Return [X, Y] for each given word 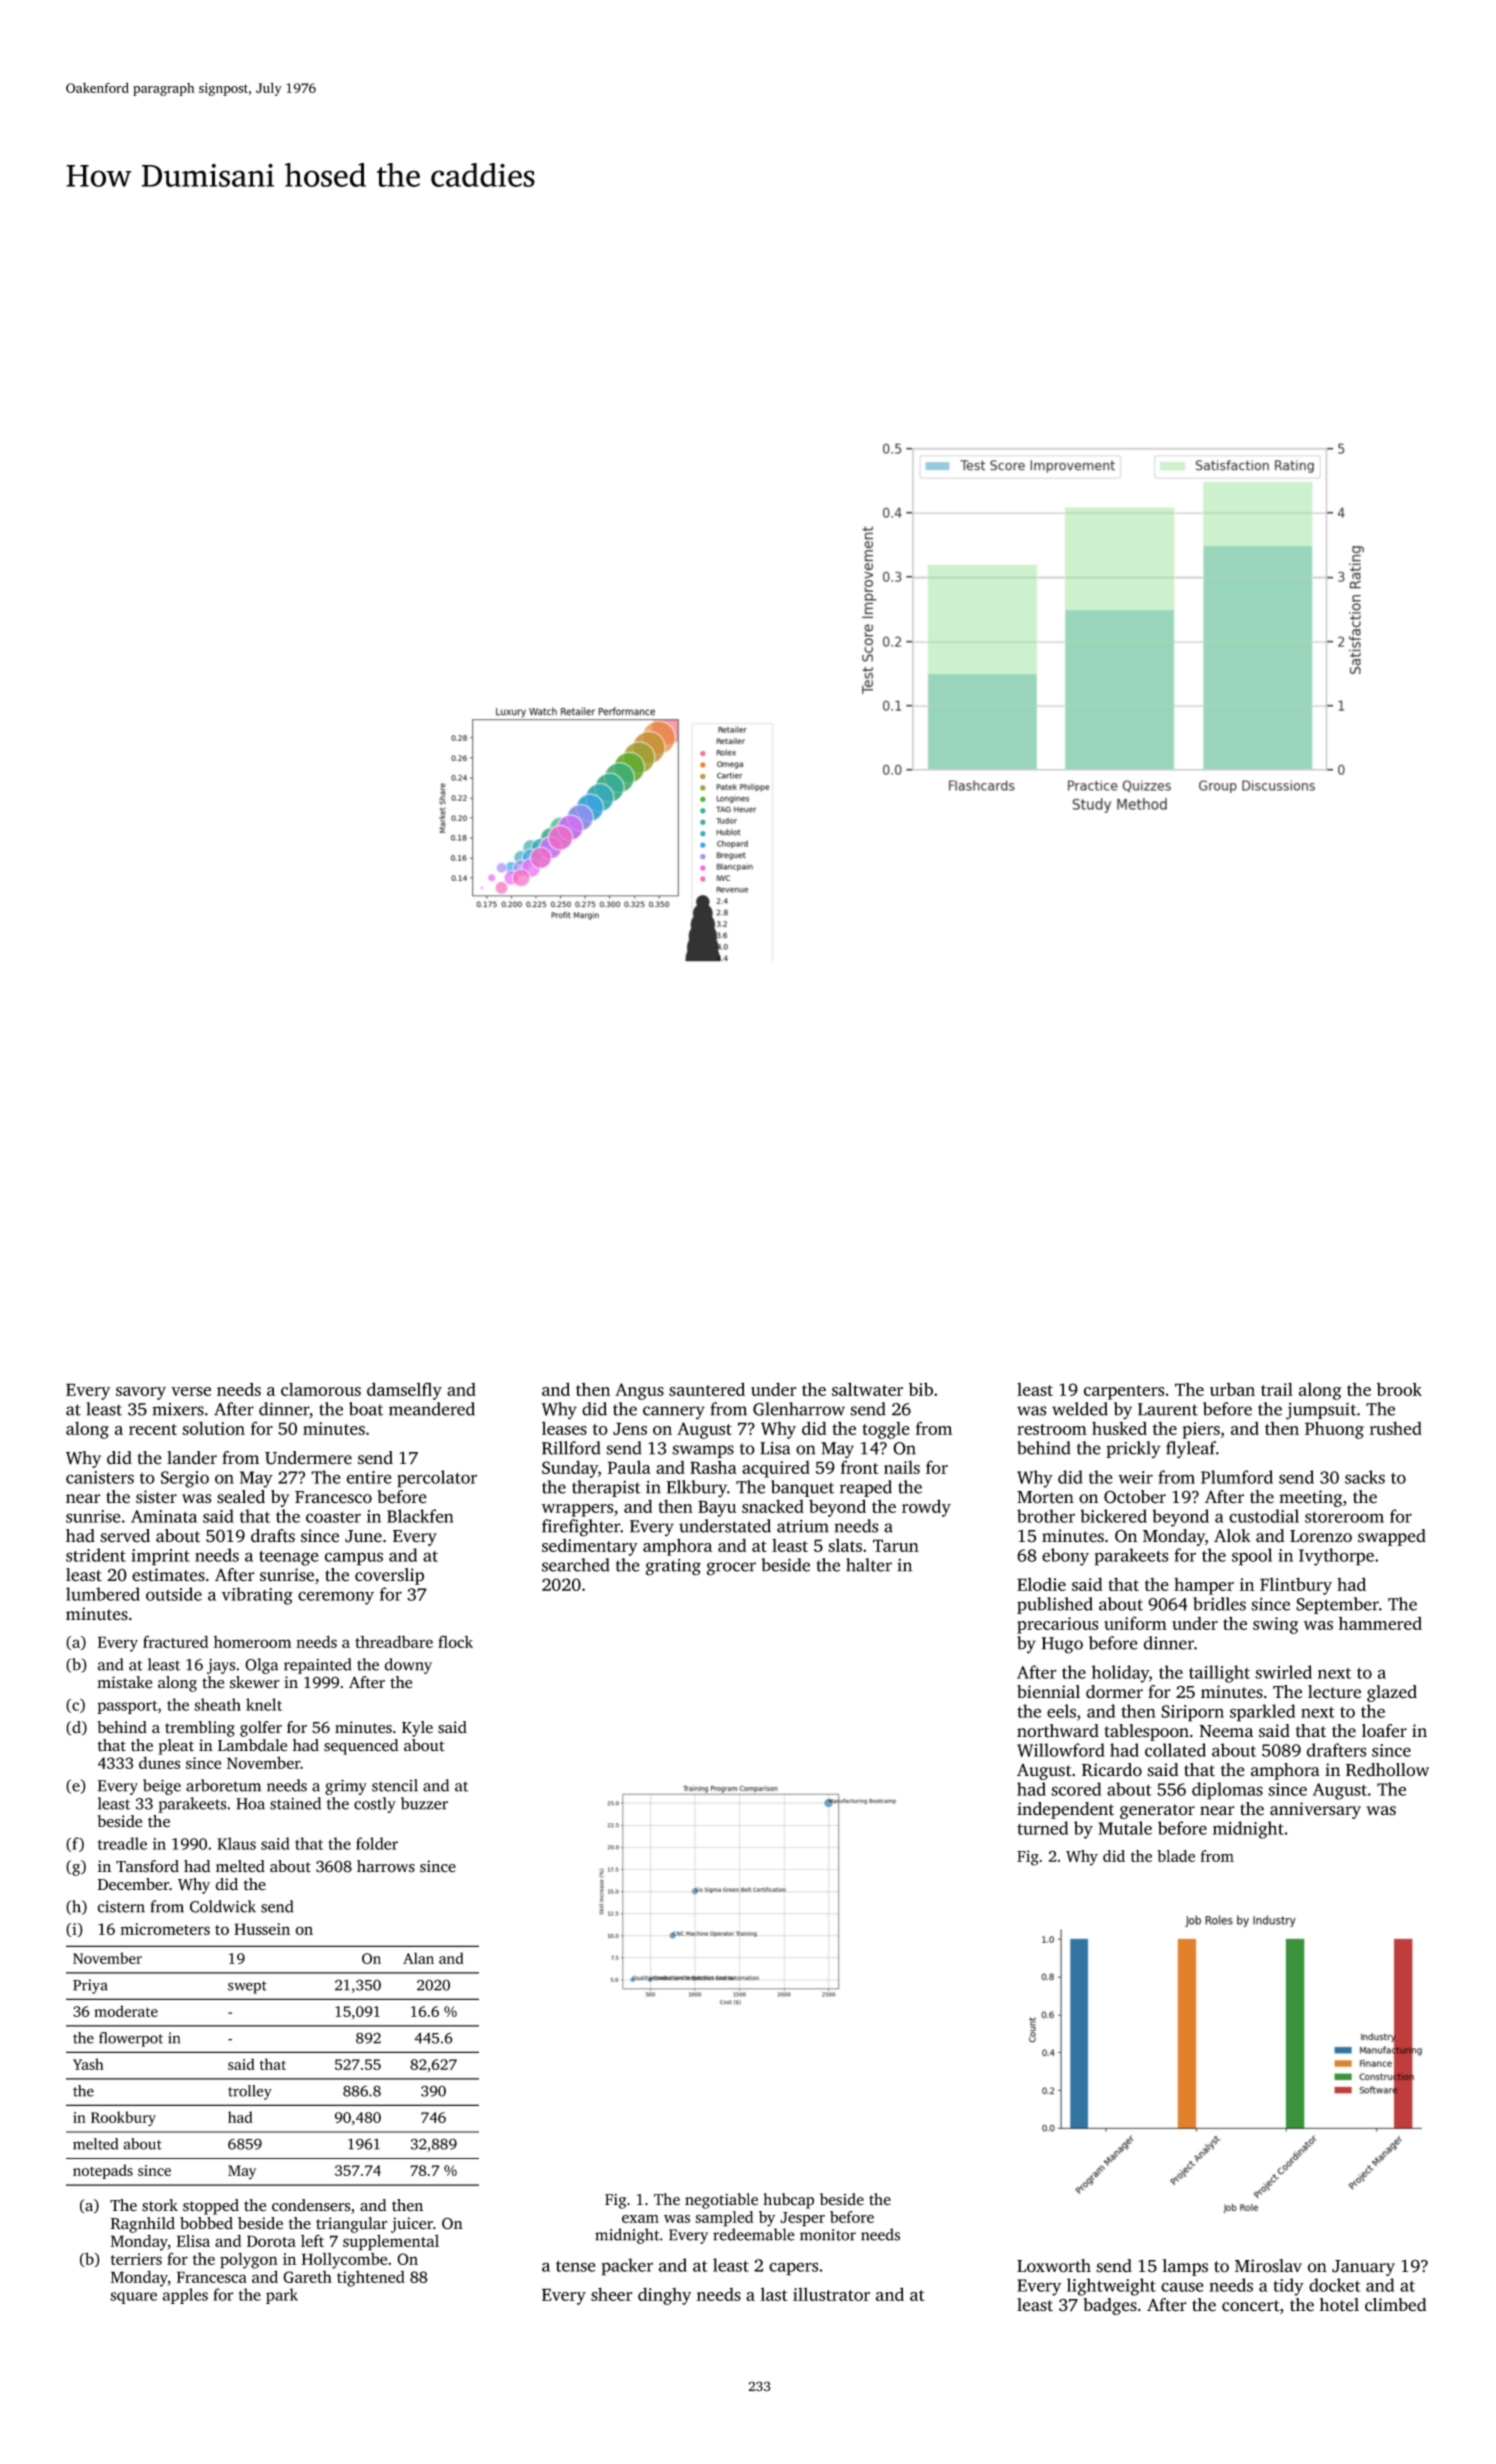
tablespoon [1147, 1732]
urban [1232, 1389]
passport [127, 1707]
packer [627, 2267]
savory [141, 1393]
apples [185, 2296]
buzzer [424, 1803]
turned [1042, 1828]
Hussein [262, 1929]
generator [1157, 1811]
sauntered [707, 1389]
